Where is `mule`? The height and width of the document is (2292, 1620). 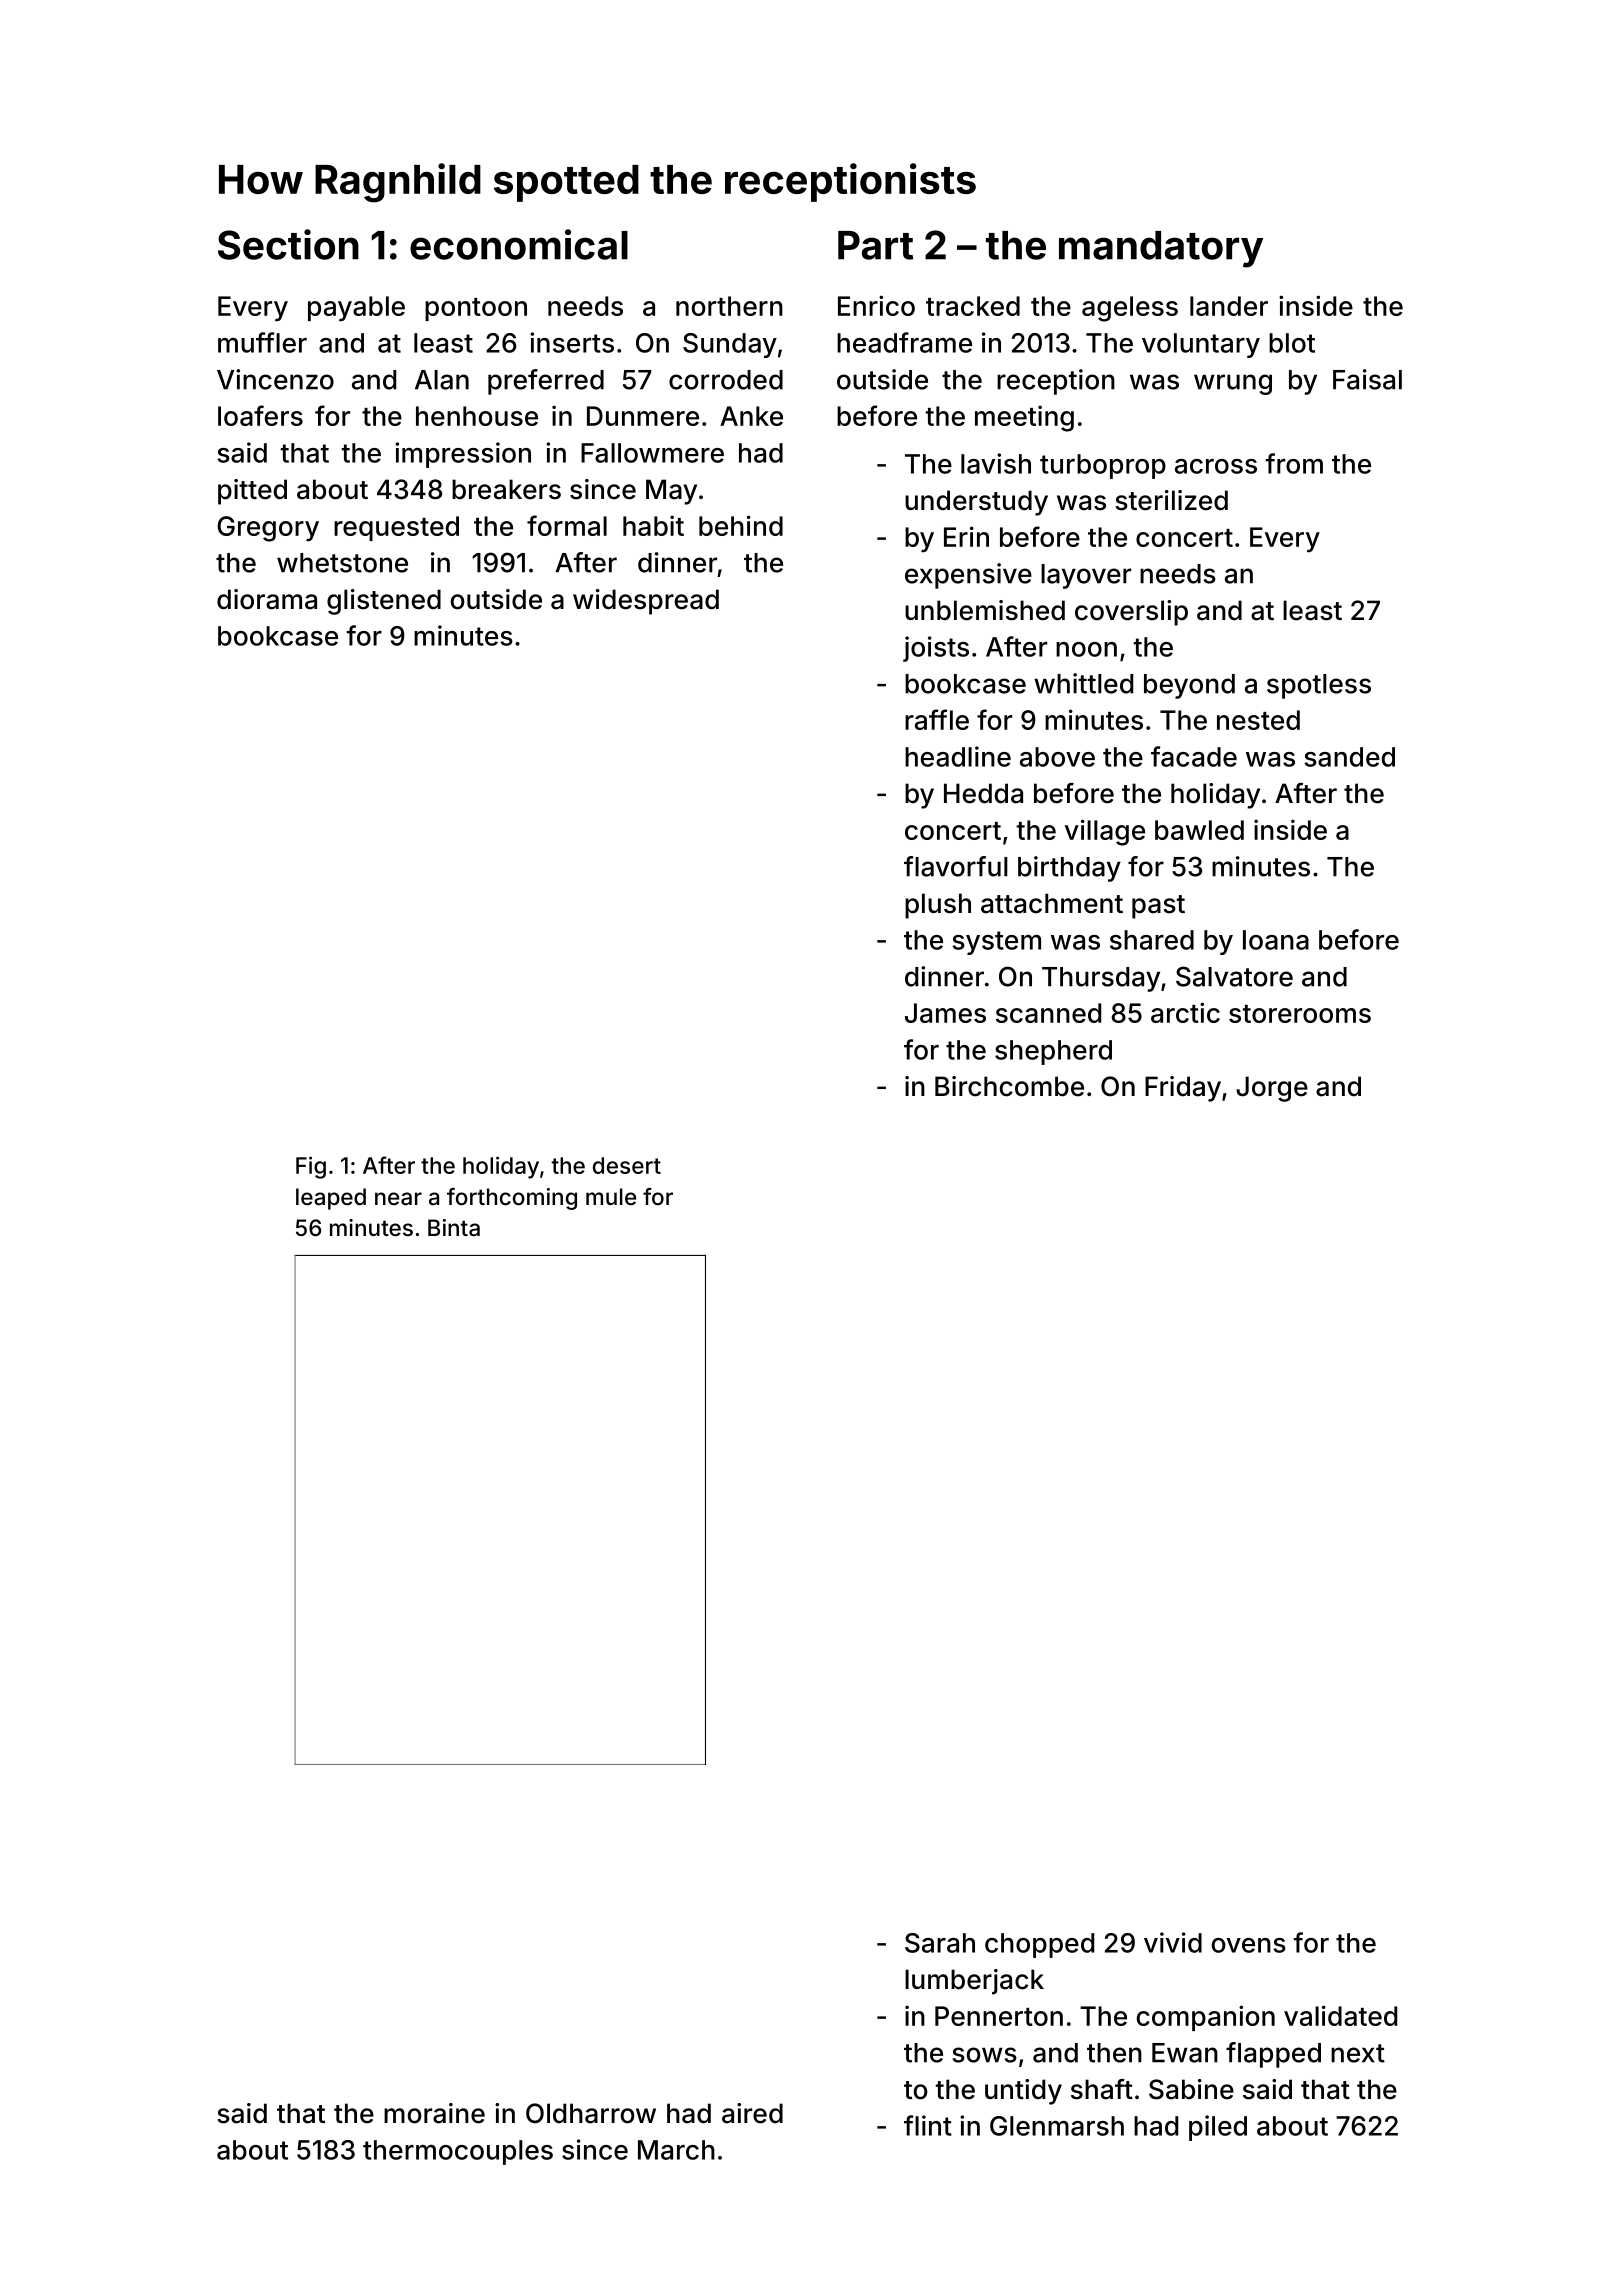 mule is located at coordinates (611, 1196).
